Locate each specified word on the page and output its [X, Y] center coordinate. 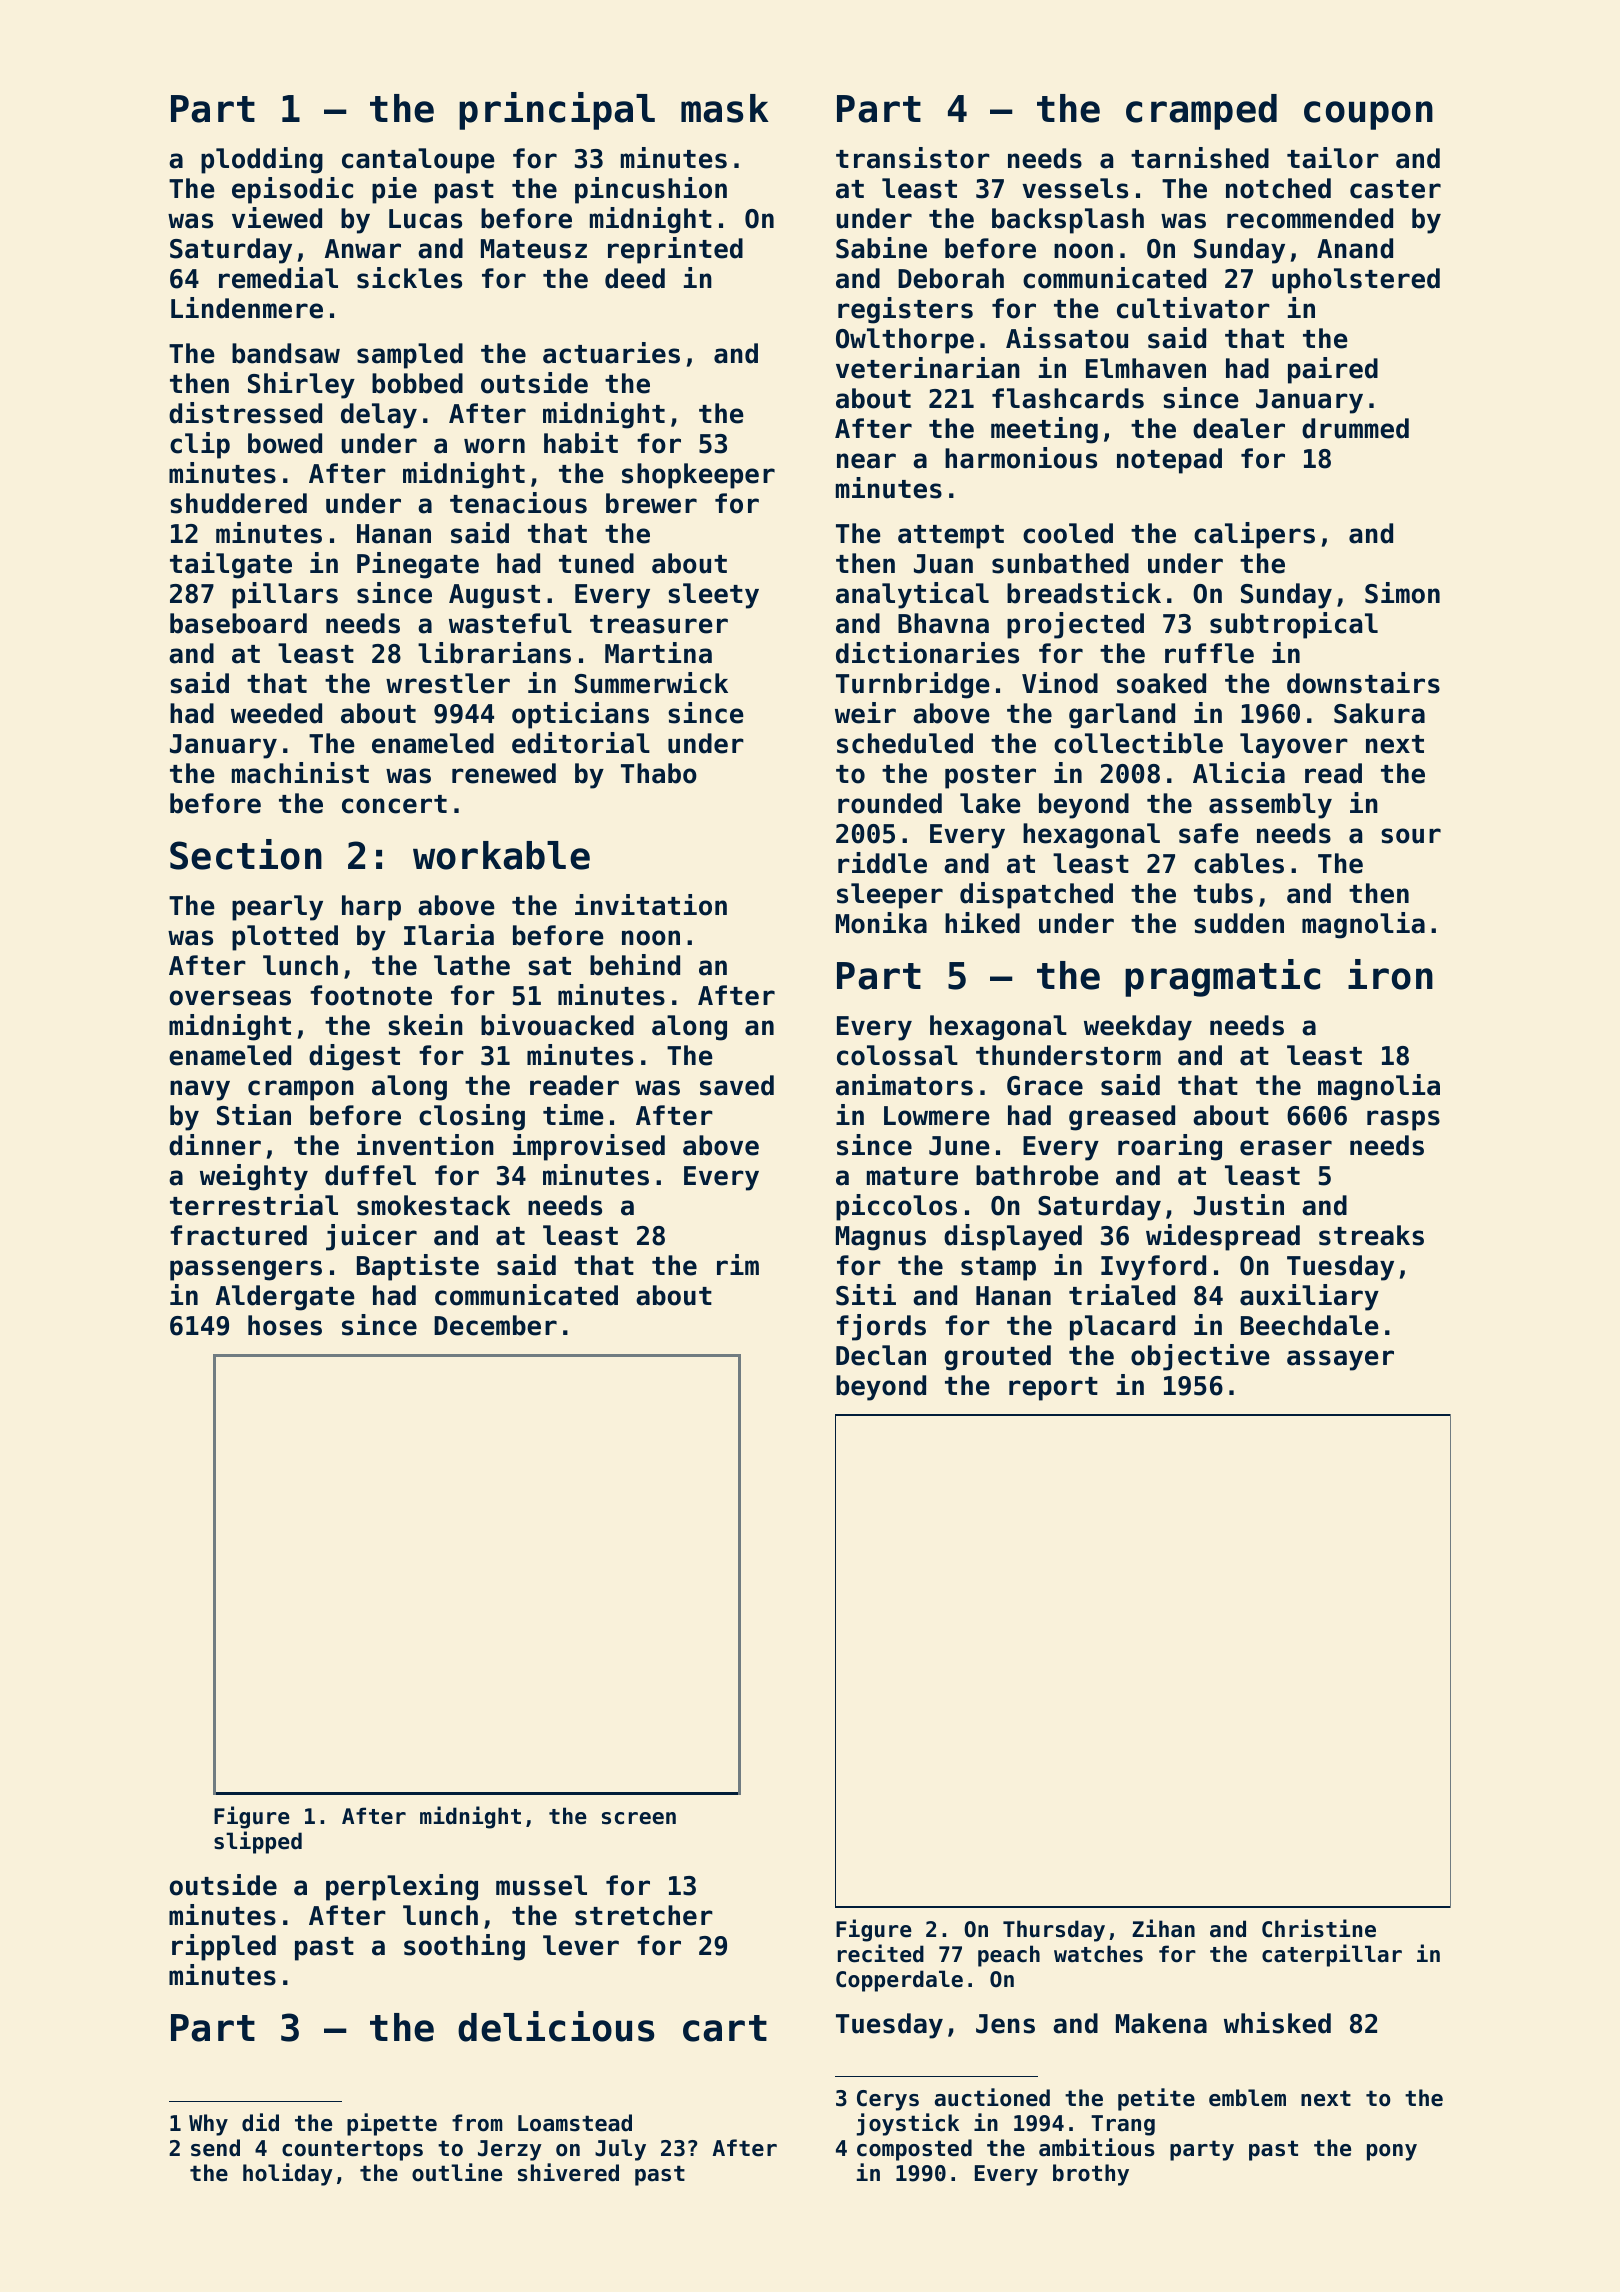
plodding [262, 160]
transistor [913, 158]
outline [457, 2172]
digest [354, 1057]
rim [738, 1264]
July [620, 2150]
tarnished [1200, 158]
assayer [1340, 1360]
